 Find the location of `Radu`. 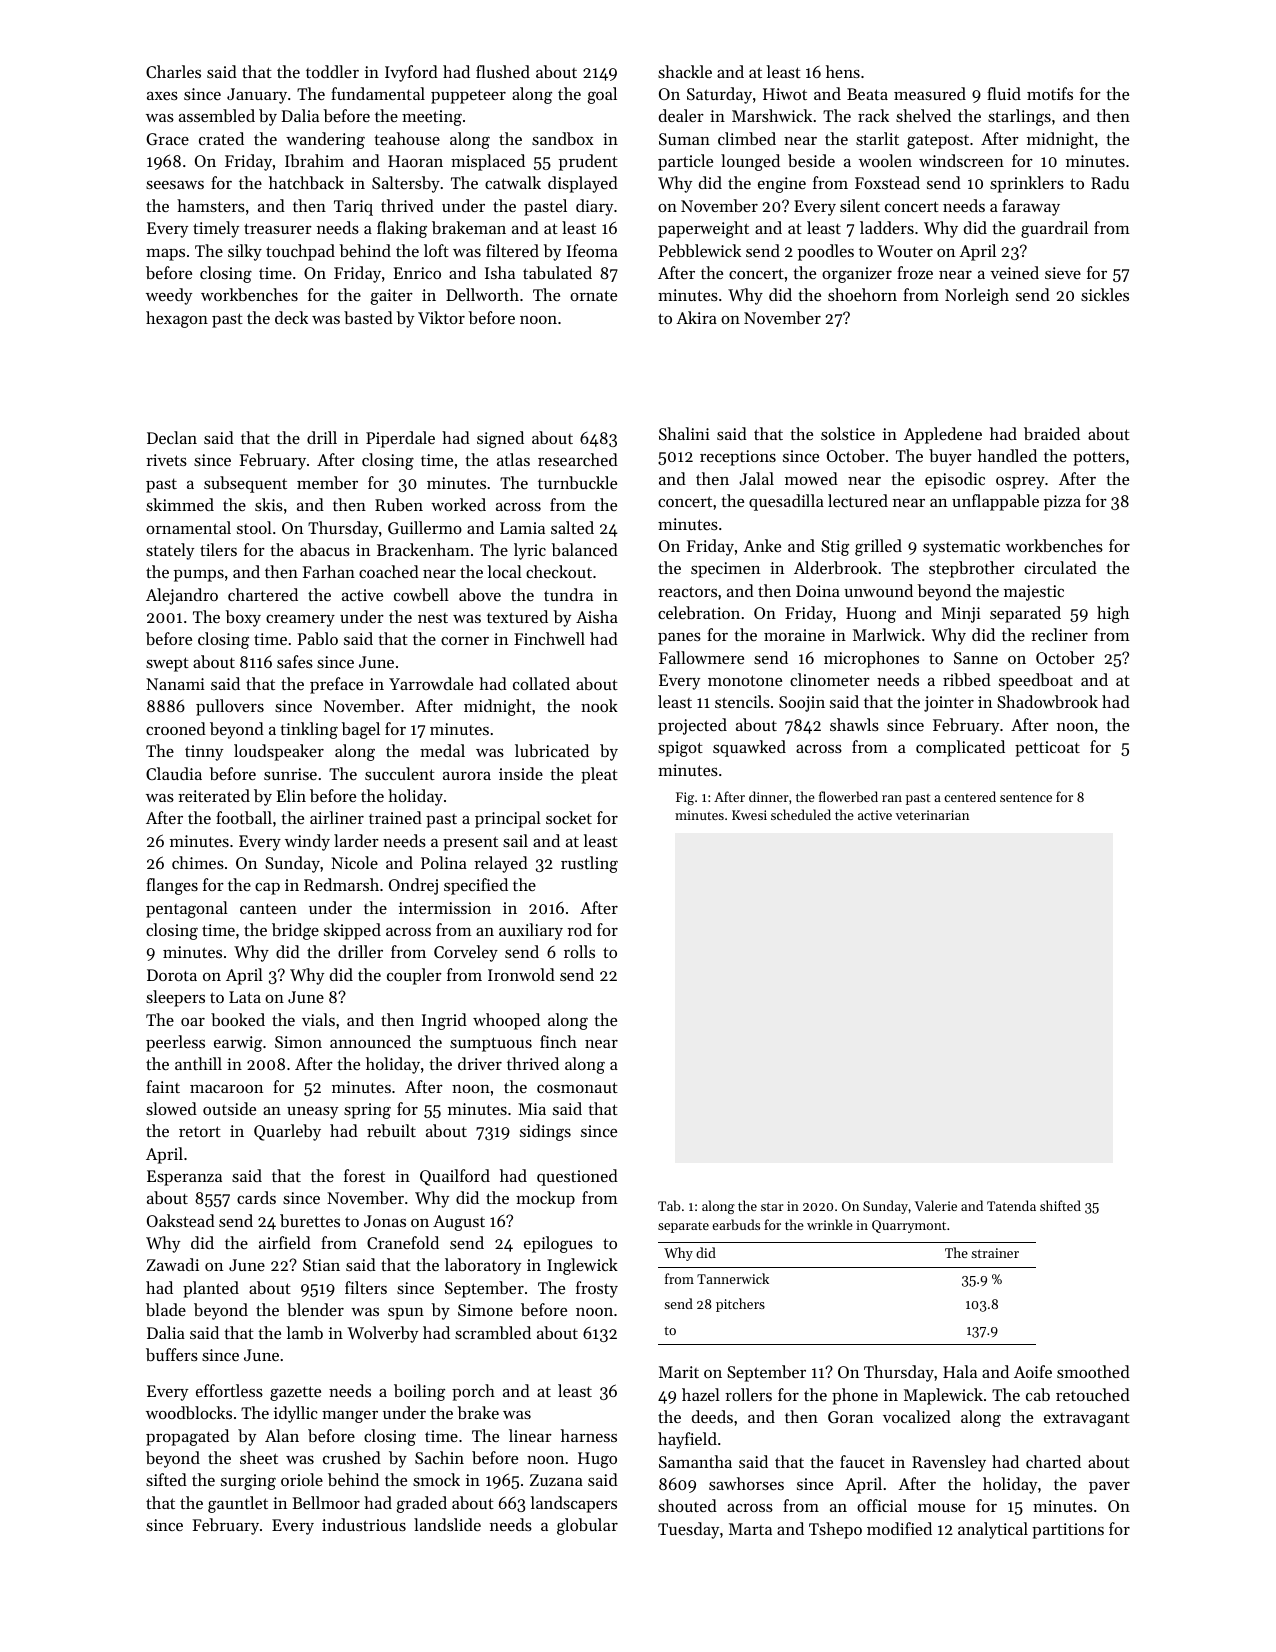

Radu is located at coordinates (1110, 182).
